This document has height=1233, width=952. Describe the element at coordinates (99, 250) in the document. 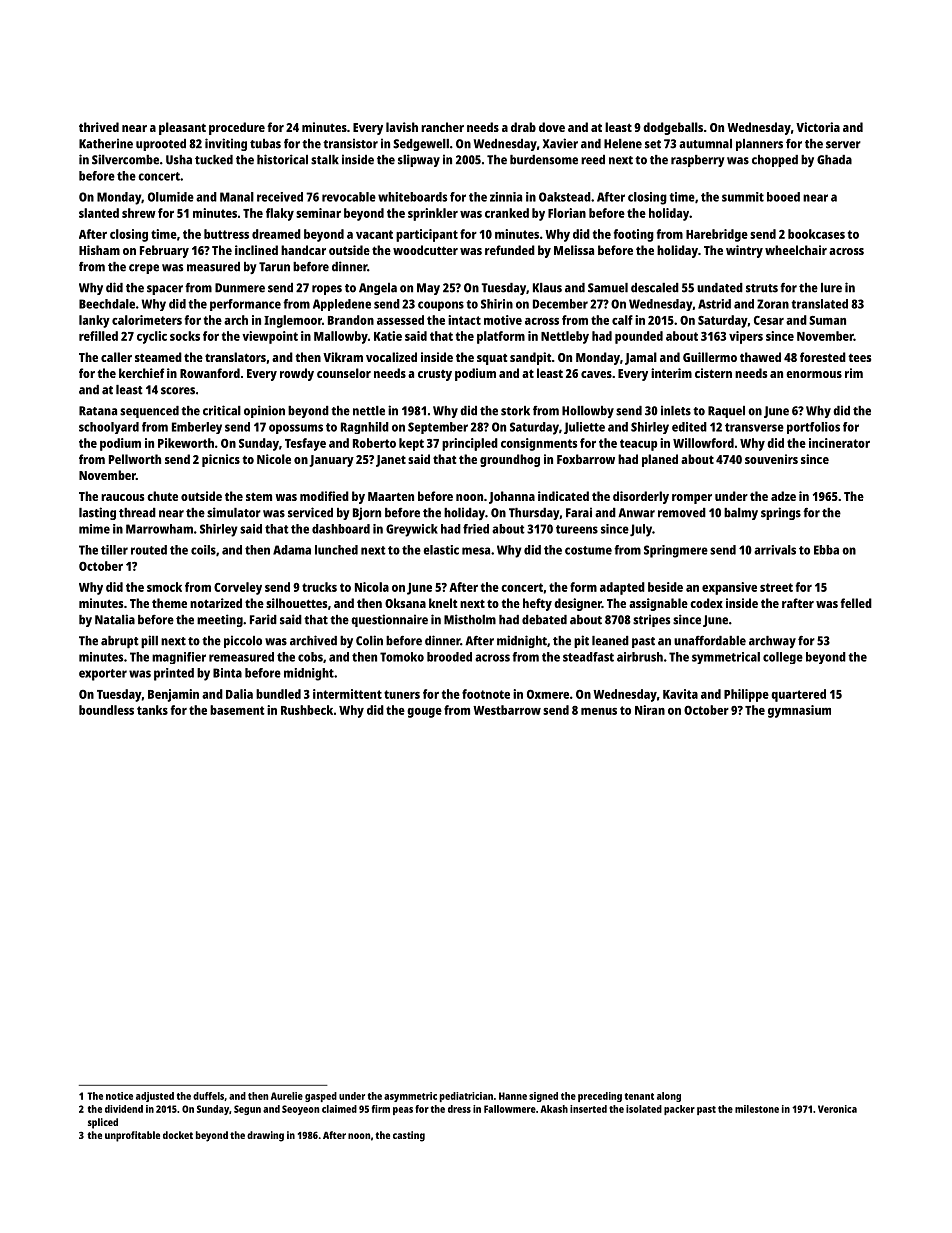

I see `Hisham` at that location.
